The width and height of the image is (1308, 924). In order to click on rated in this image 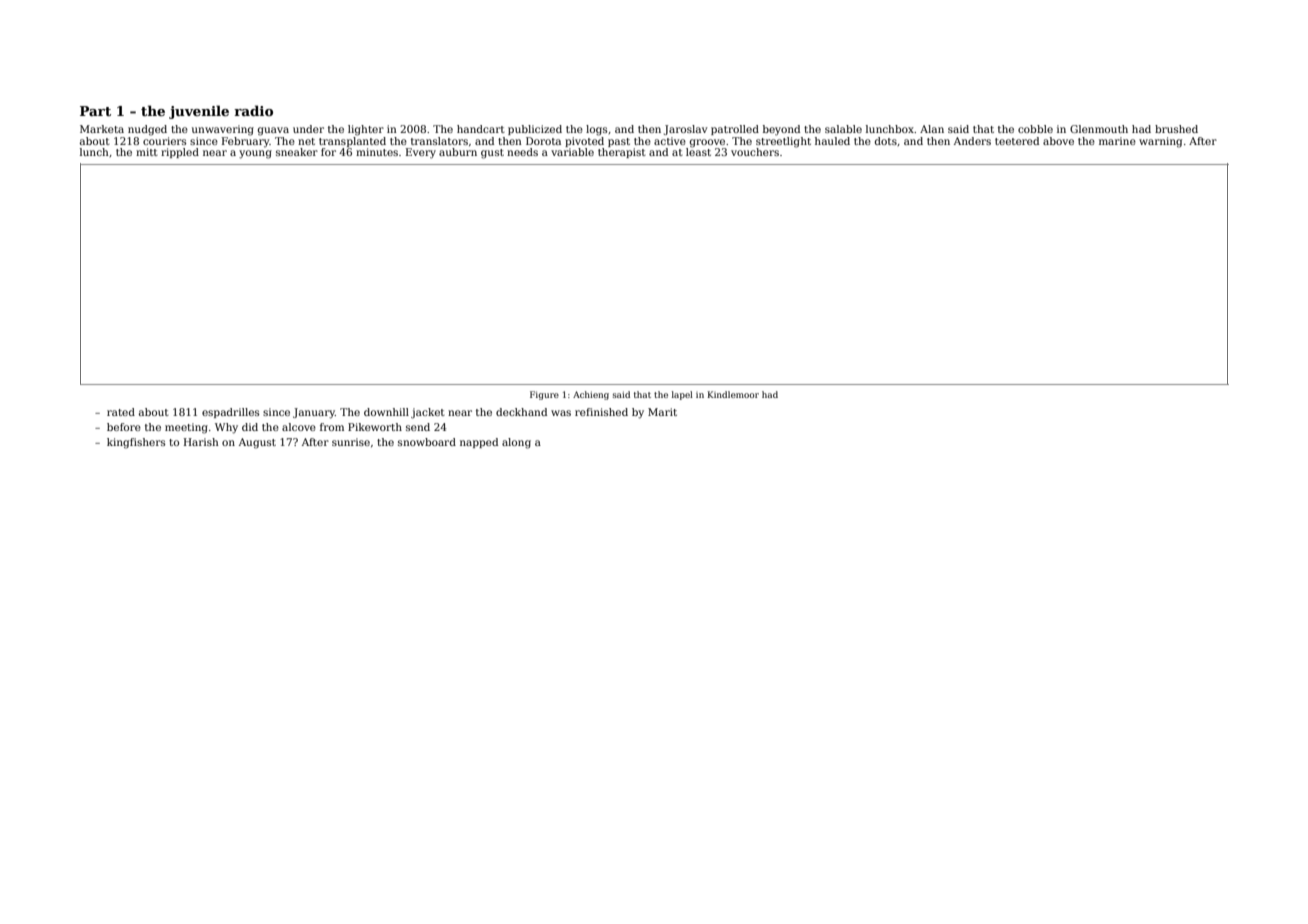, I will do `click(121, 412)`.
